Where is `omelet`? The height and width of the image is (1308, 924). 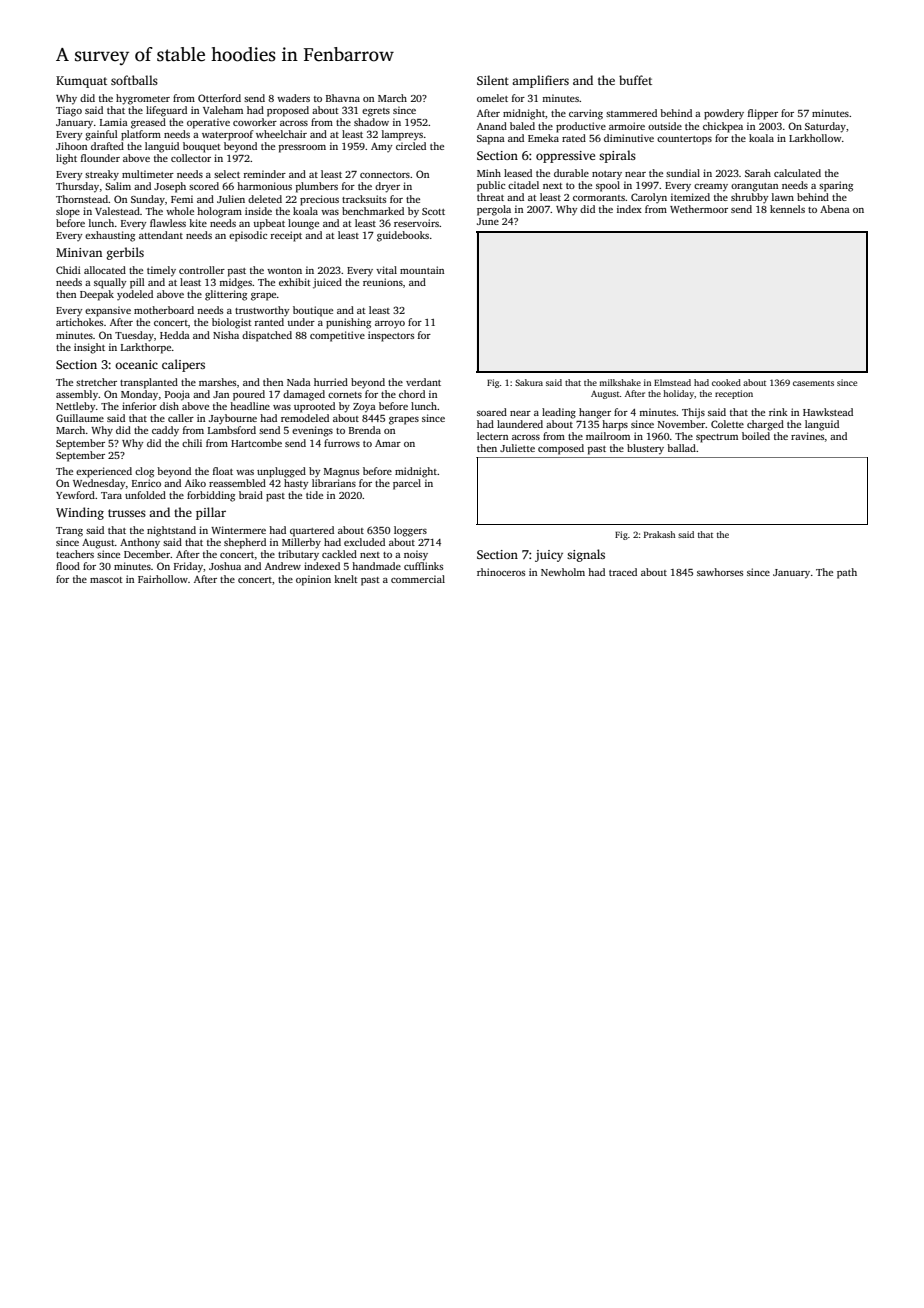 omelet is located at coordinates (492, 98).
